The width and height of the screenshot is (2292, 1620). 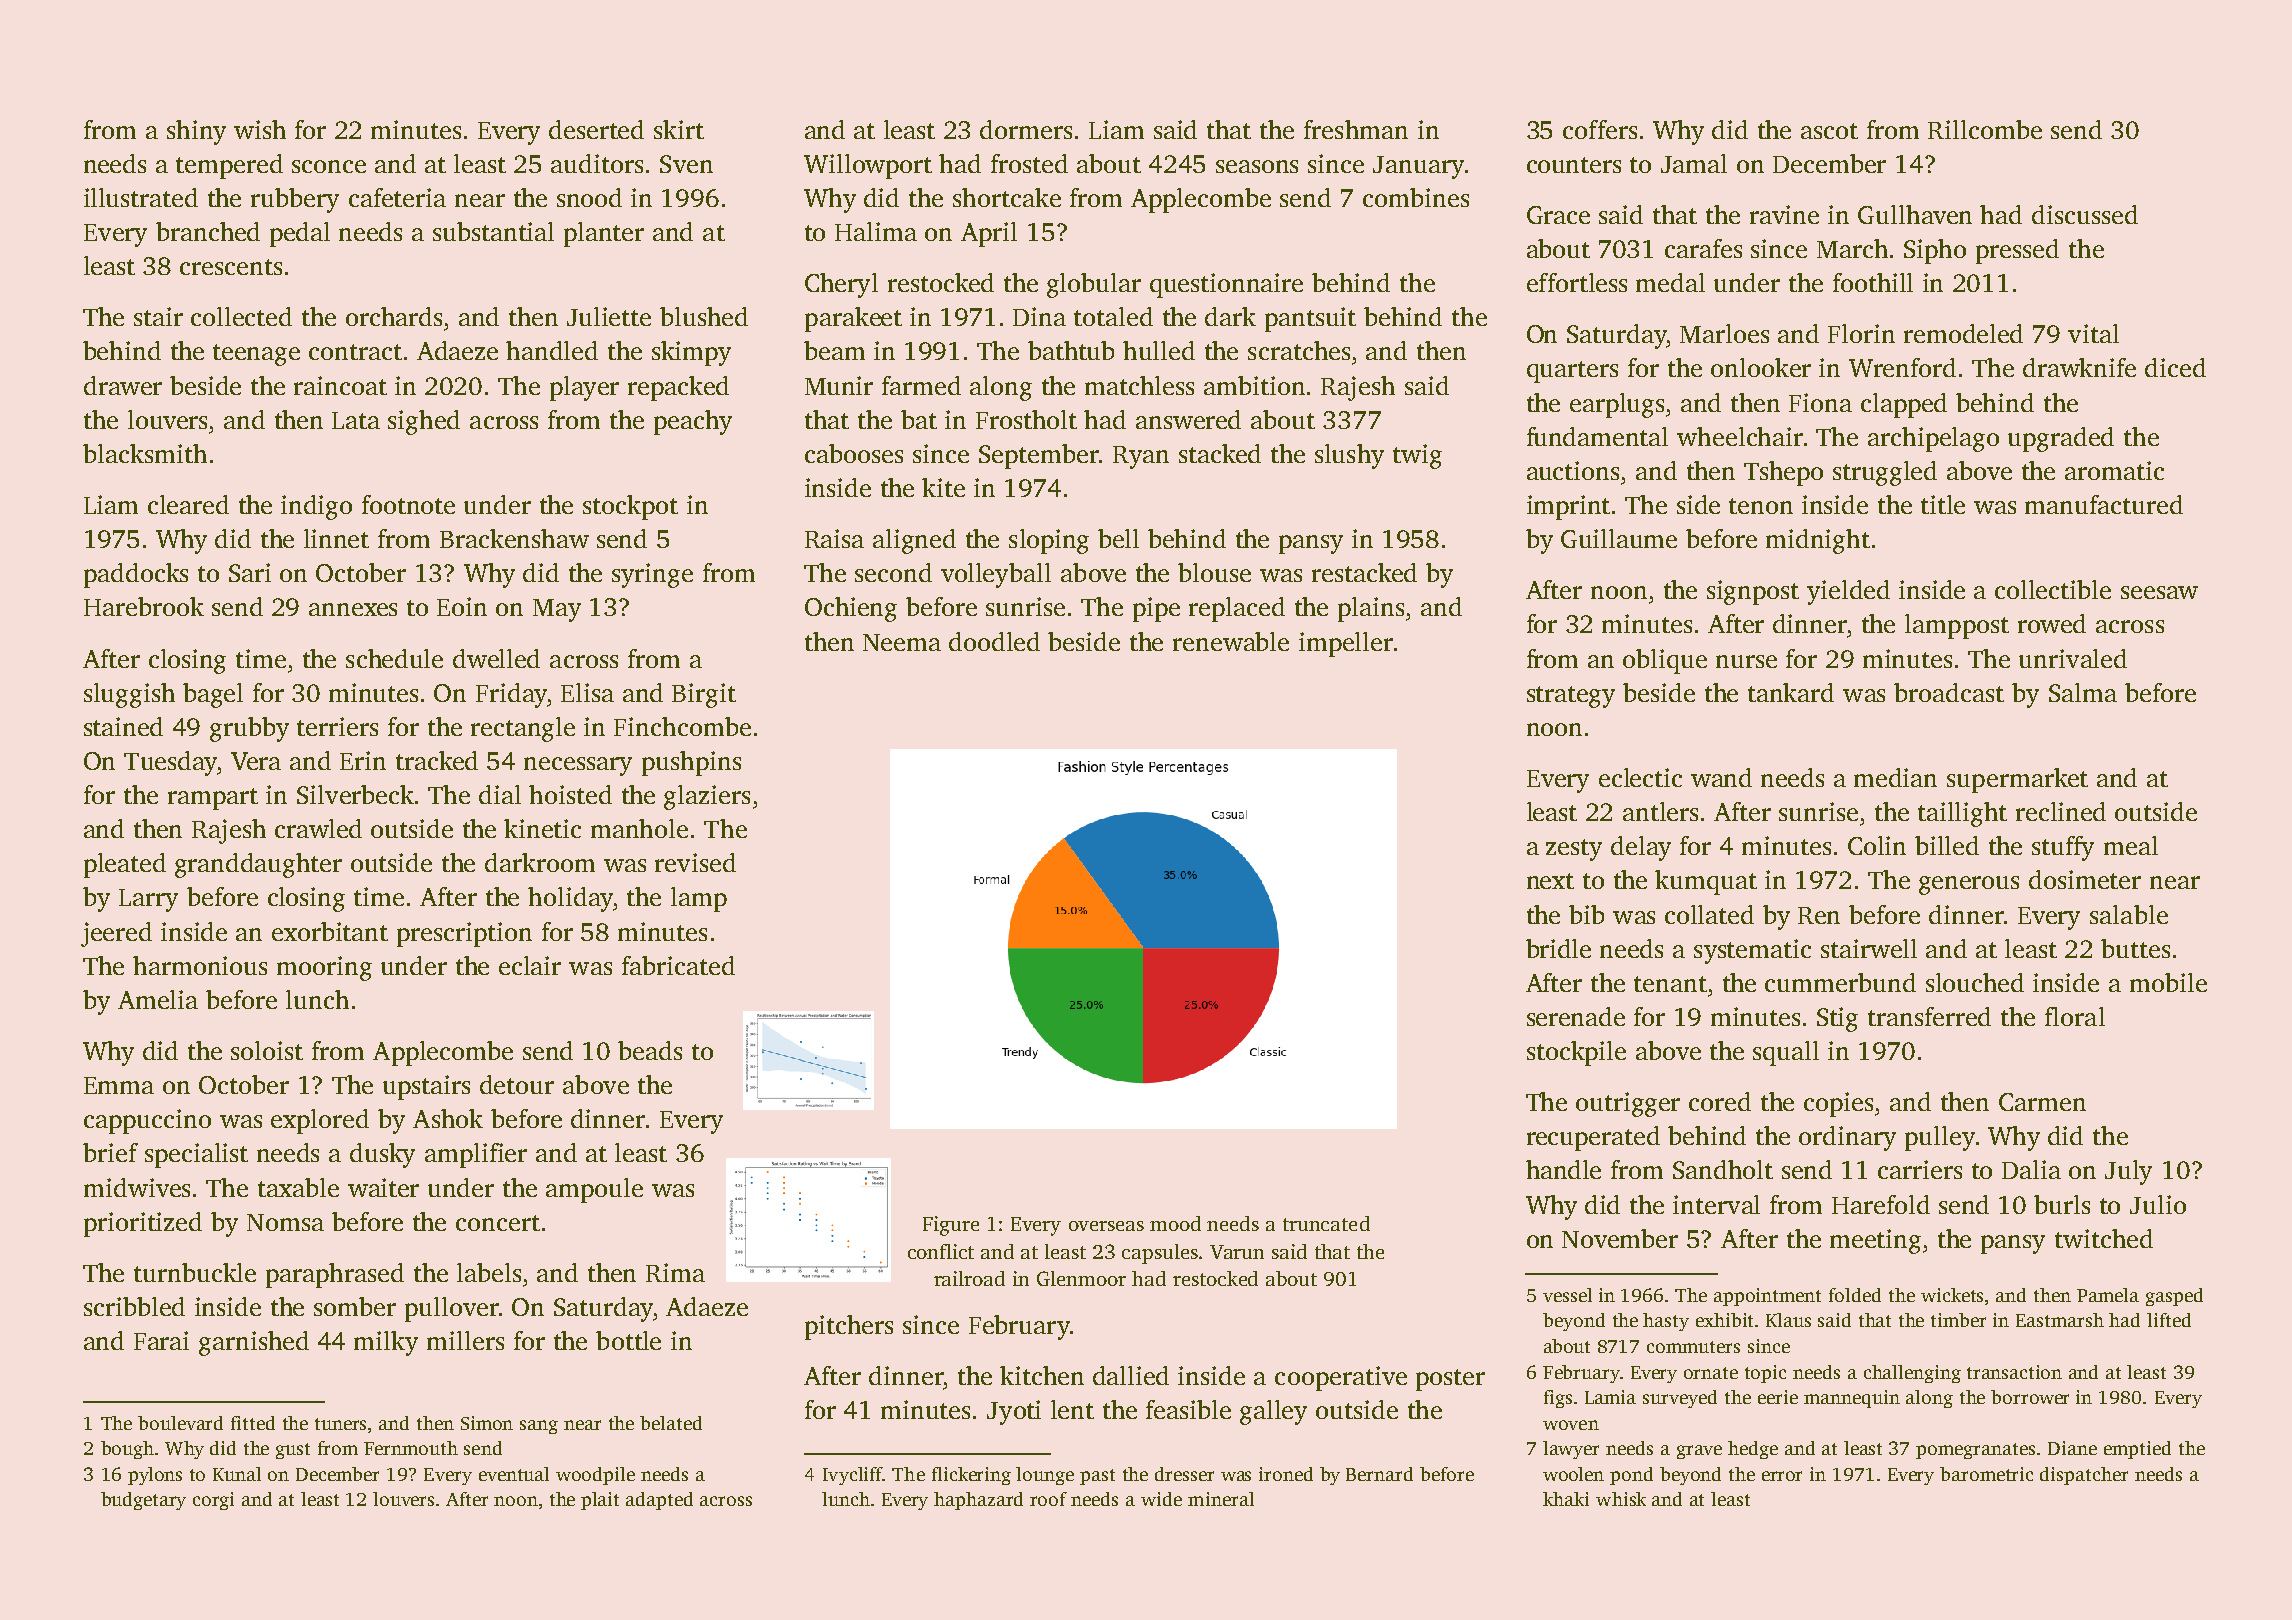 What do you see at coordinates (1621, 1499) in the screenshot?
I see `whisk` at bounding box center [1621, 1499].
